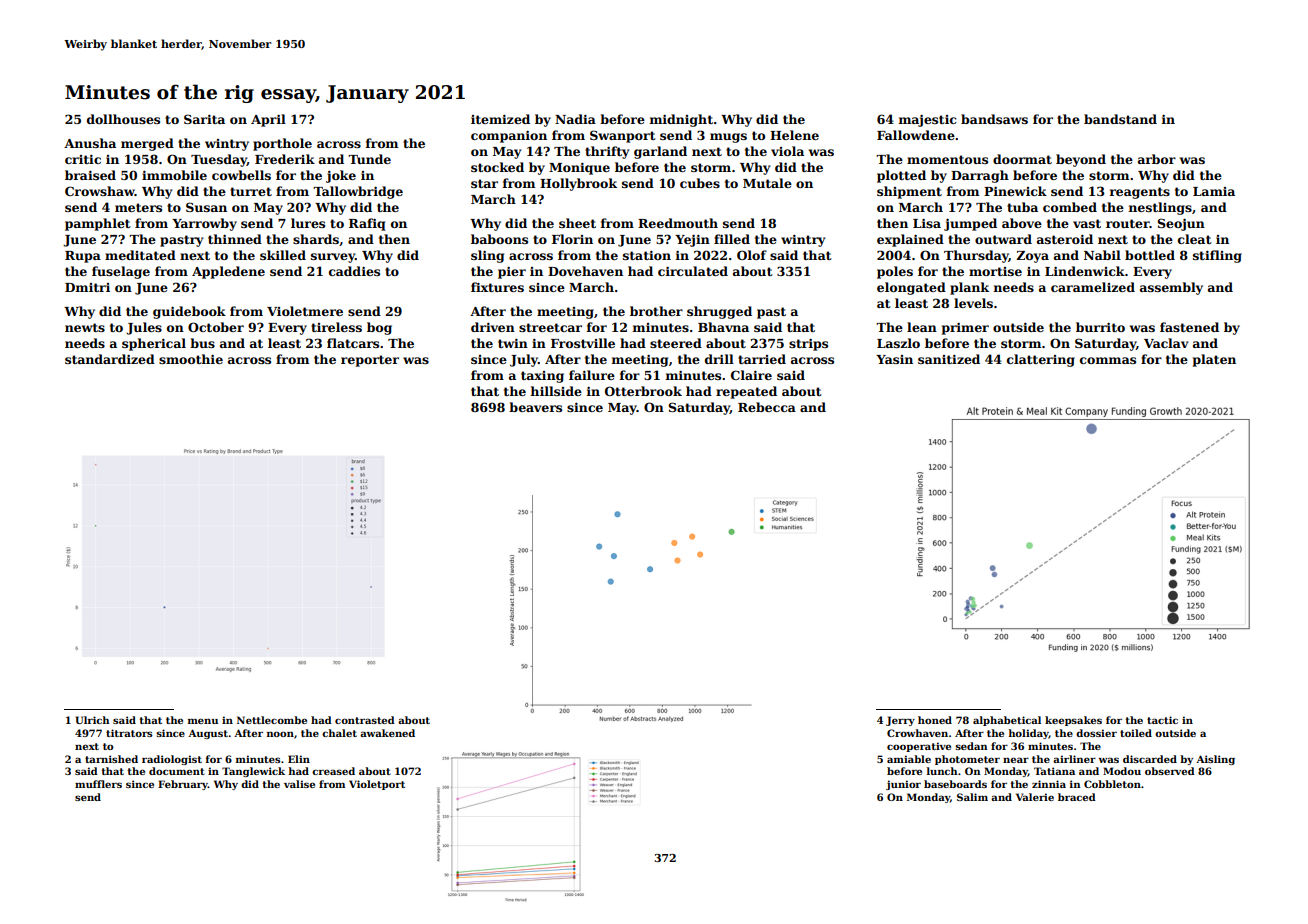 This document has height=924, width=1308. Describe the element at coordinates (500, 119) in the document. I see `itemized` at that location.
